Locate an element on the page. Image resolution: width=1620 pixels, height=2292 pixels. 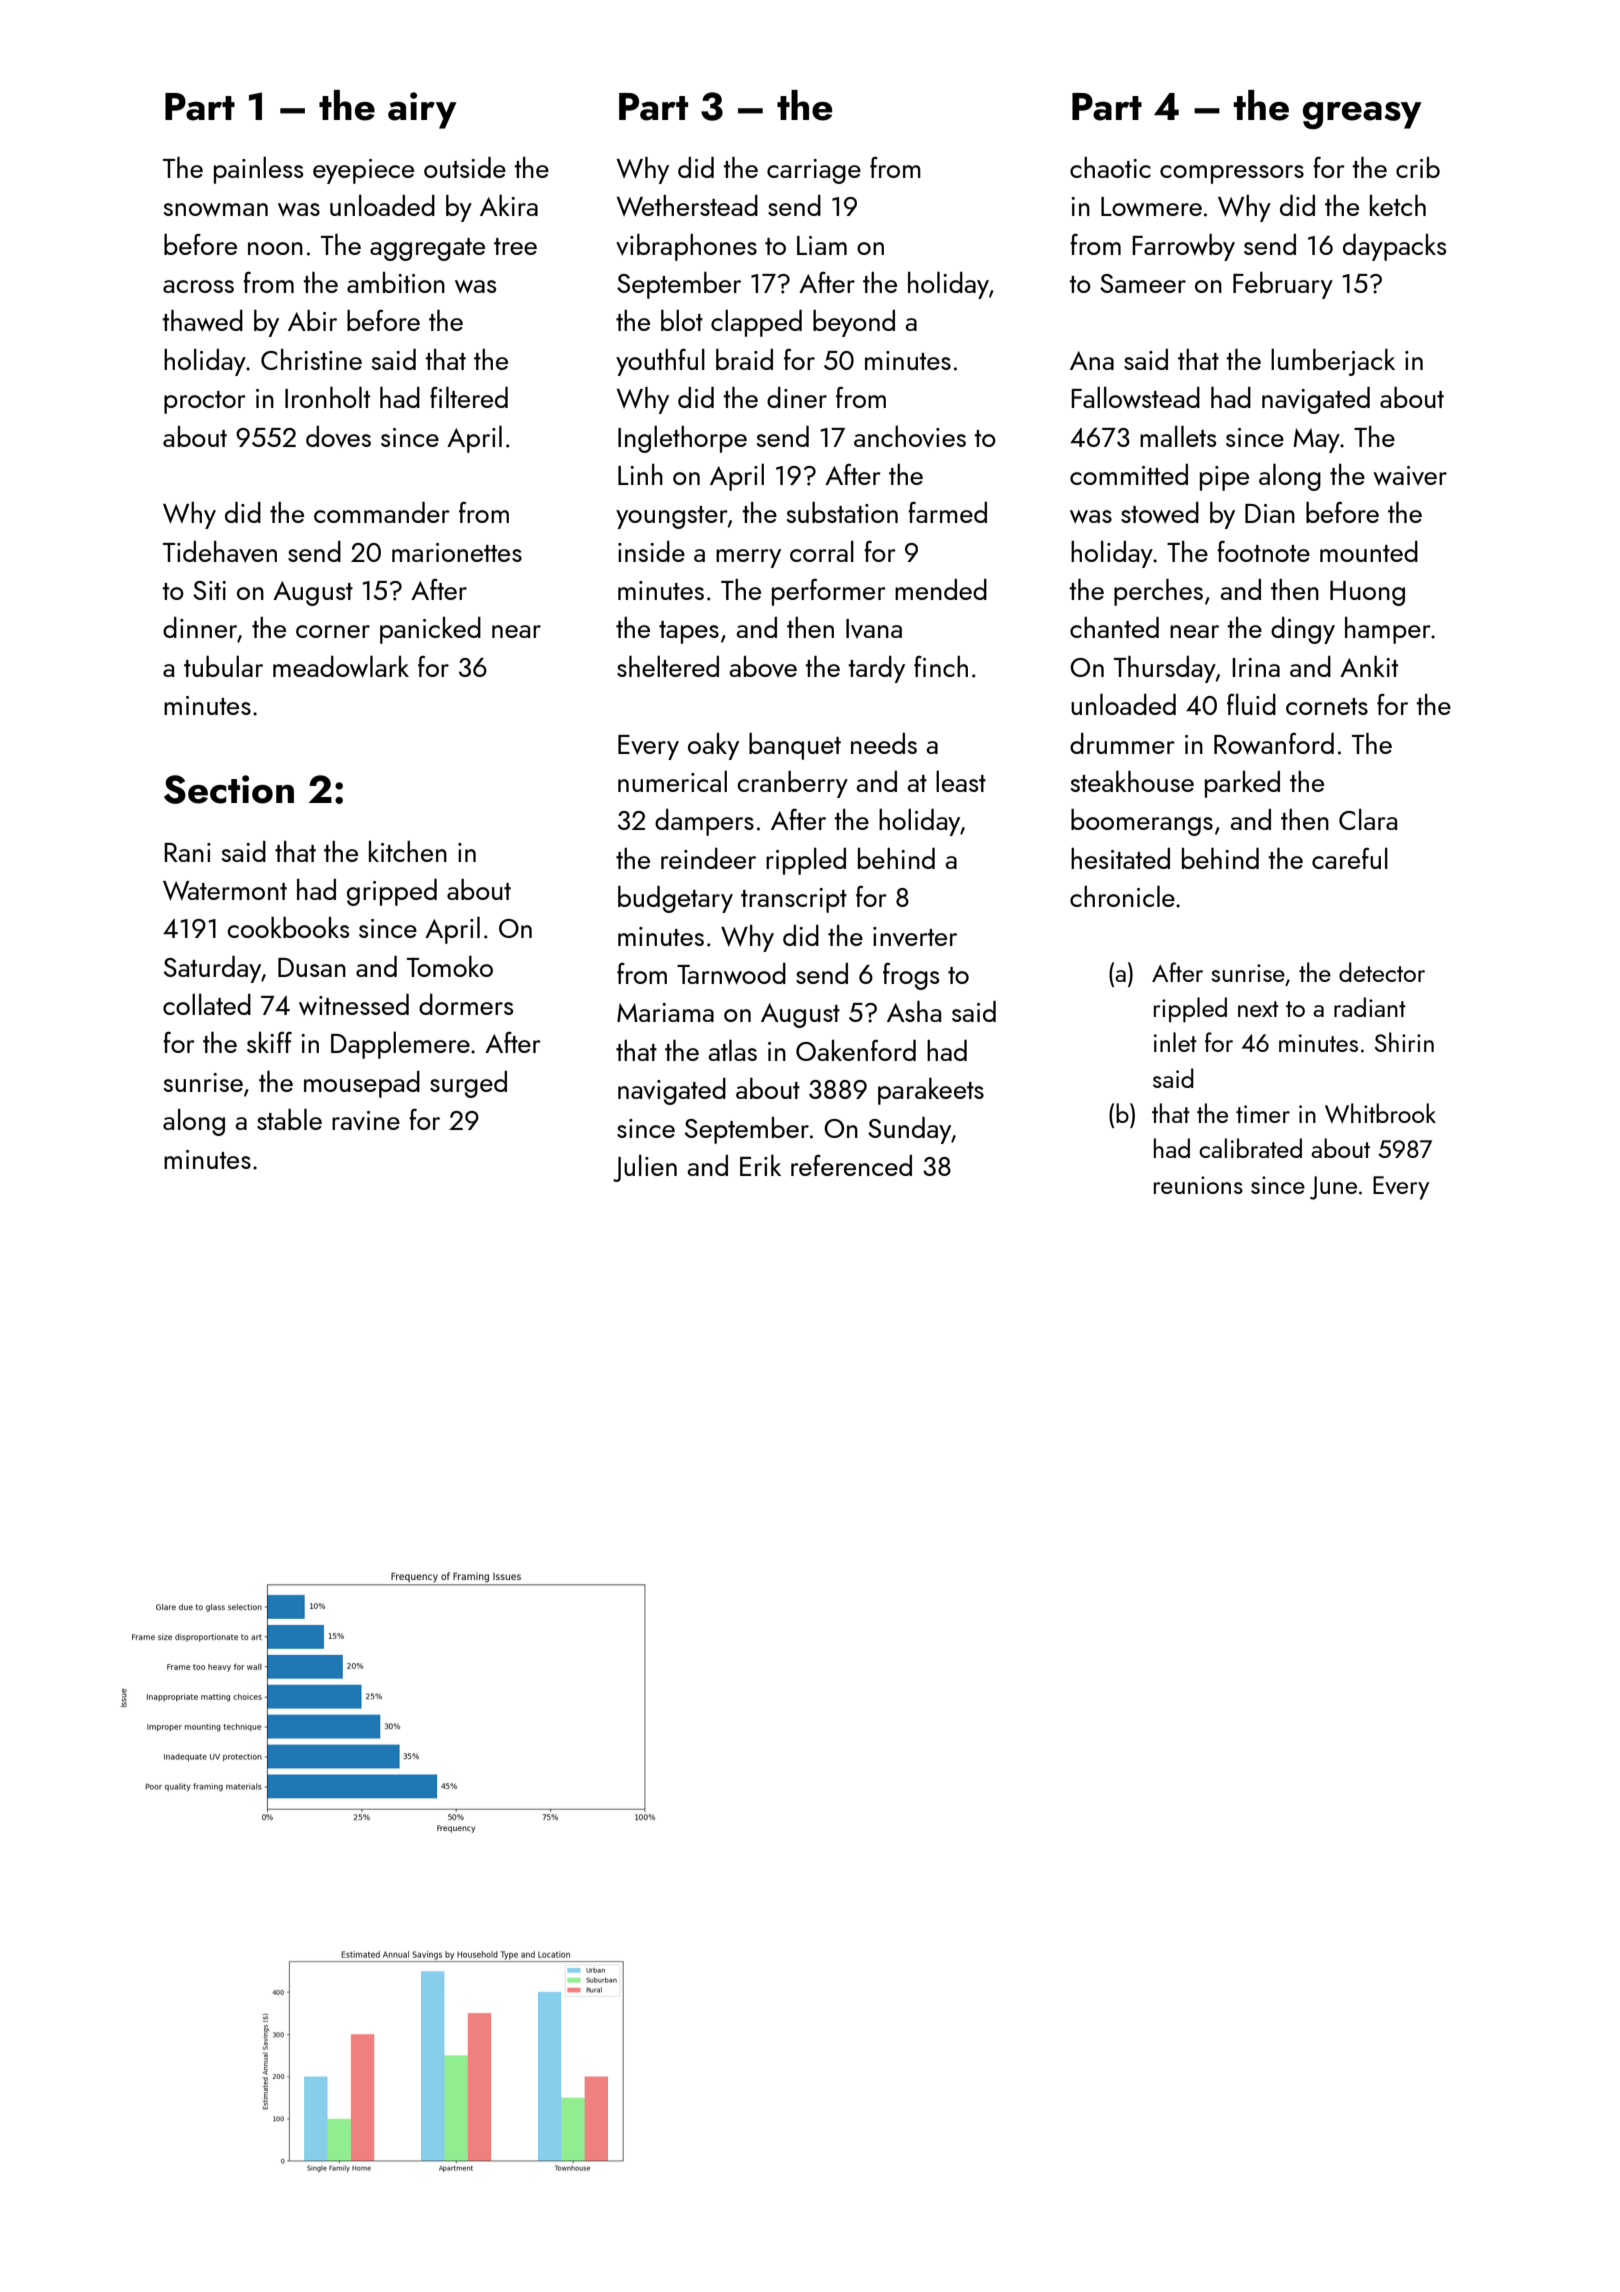
airy is located at coordinates (422, 110).
